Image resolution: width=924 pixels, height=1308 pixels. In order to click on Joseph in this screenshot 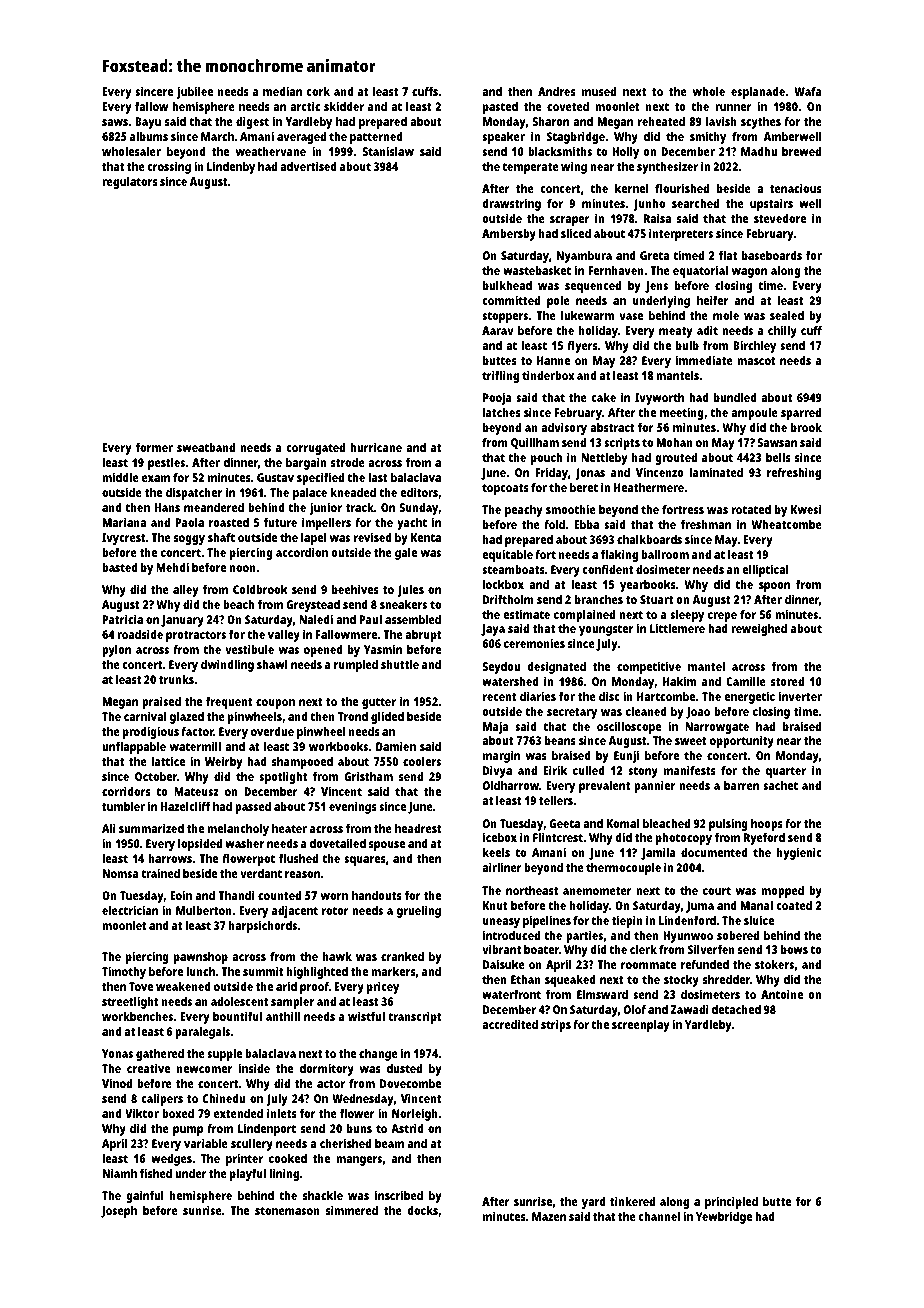, I will do `click(119, 1212)`.
